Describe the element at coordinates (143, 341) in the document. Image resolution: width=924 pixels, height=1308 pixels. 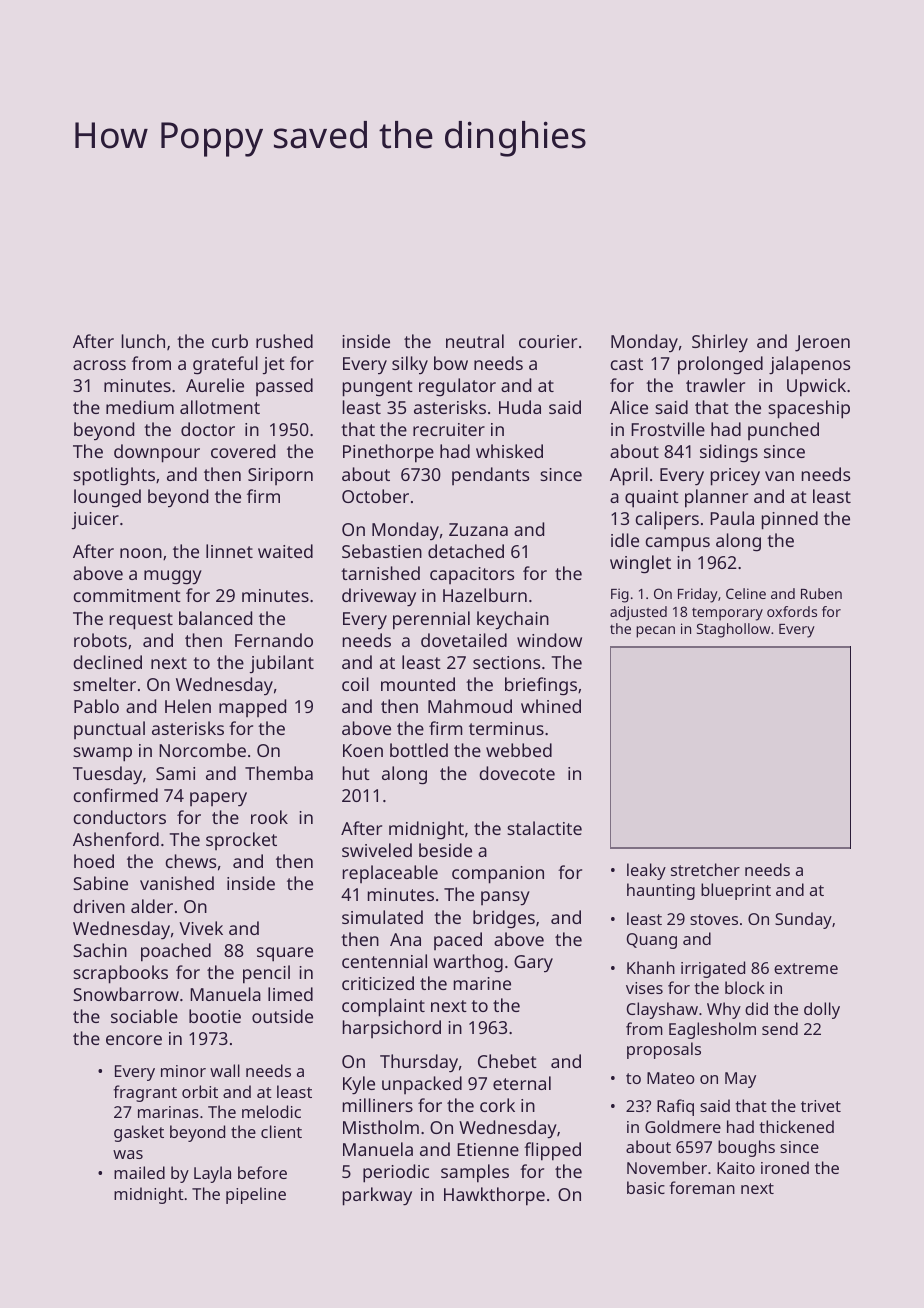
I see `lunch` at that location.
